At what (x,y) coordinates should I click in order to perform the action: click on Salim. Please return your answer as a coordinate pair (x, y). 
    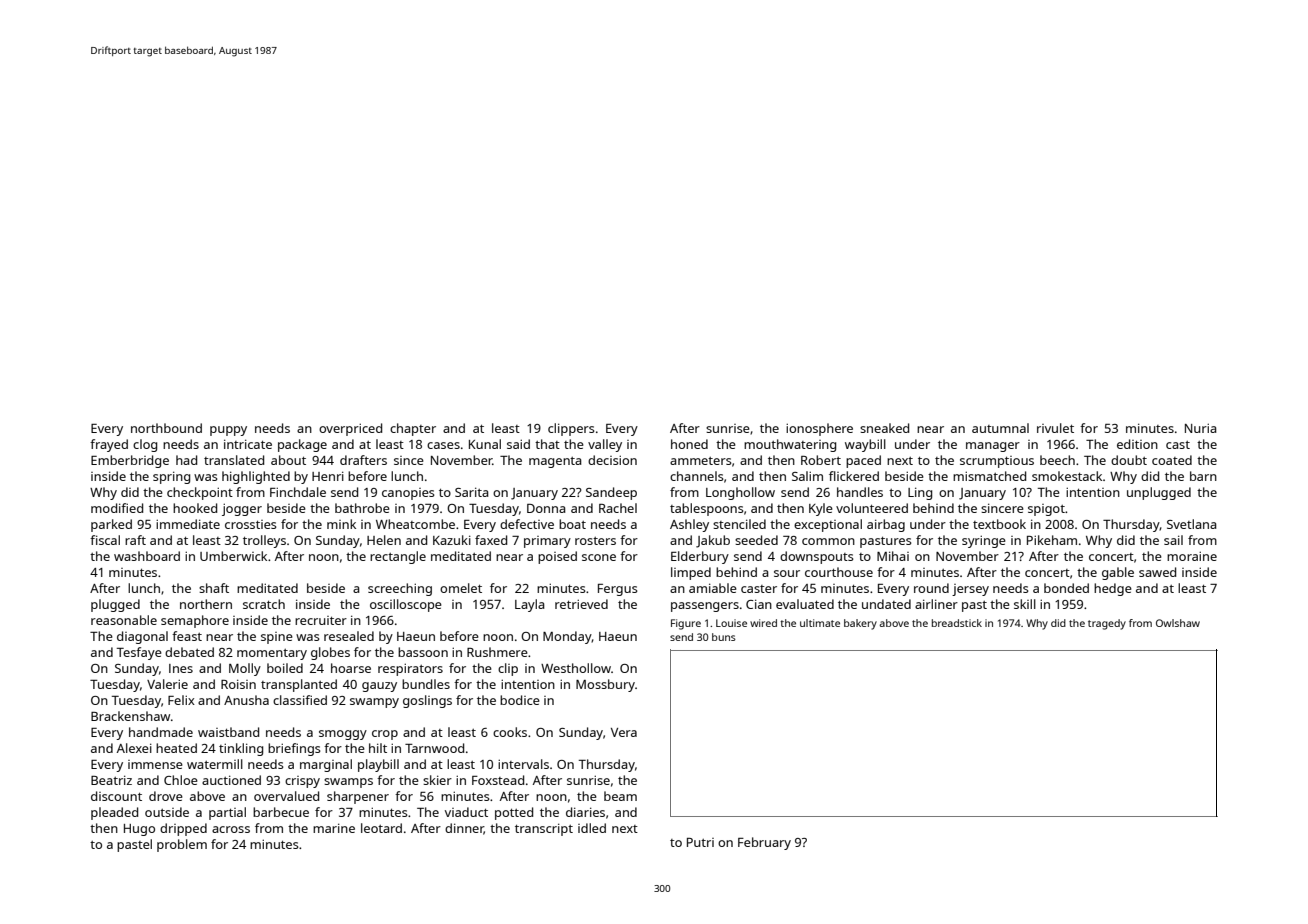
    Looking at the image, I should click on (807, 476).
